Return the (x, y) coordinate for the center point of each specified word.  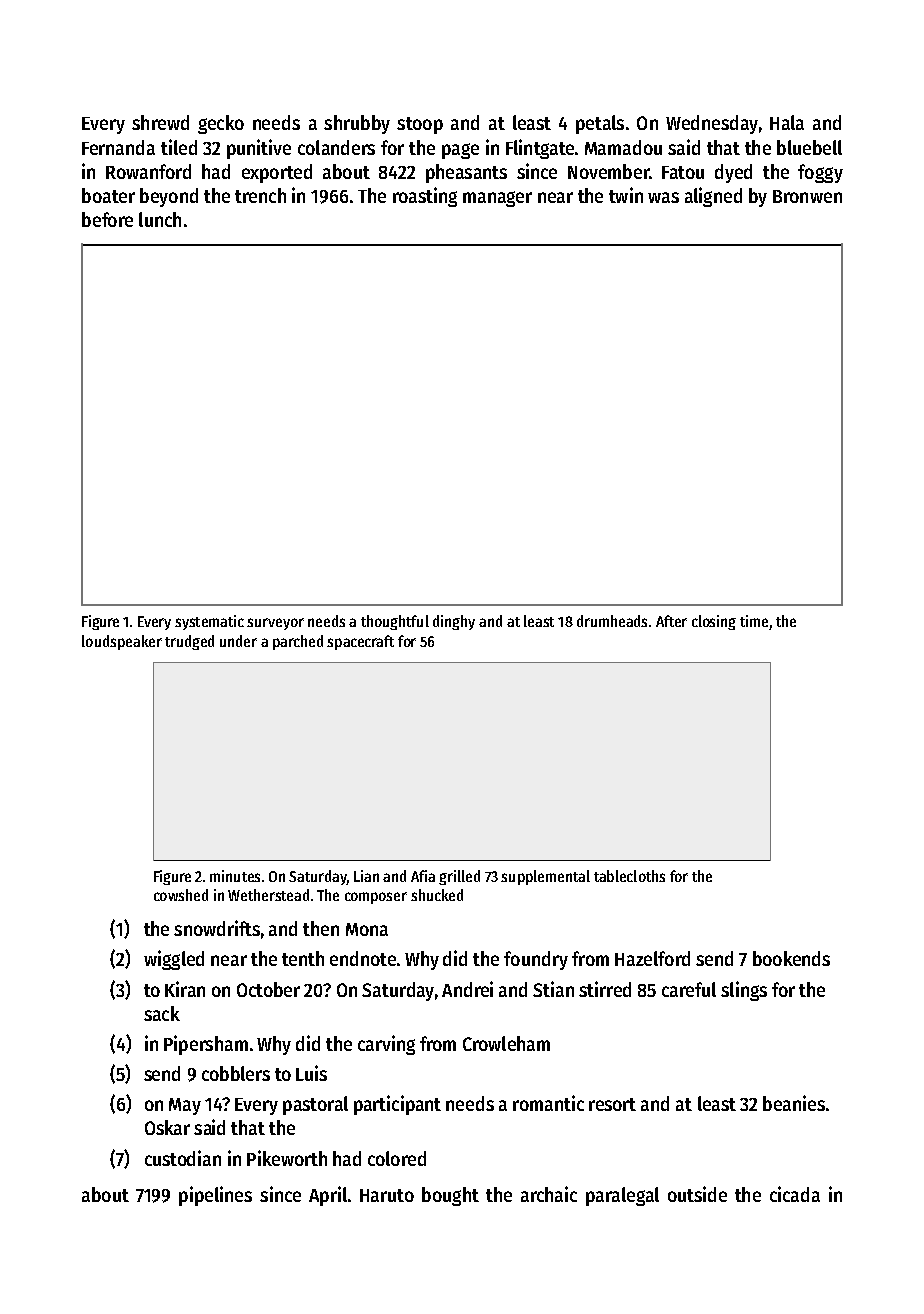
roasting (425, 197)
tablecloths (629, 876)
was (663, 197)
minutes (235, 876)
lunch (160, 219)
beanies (794, 1103)
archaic (549, 1194)
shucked (437, 895)
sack (162, 1013)
